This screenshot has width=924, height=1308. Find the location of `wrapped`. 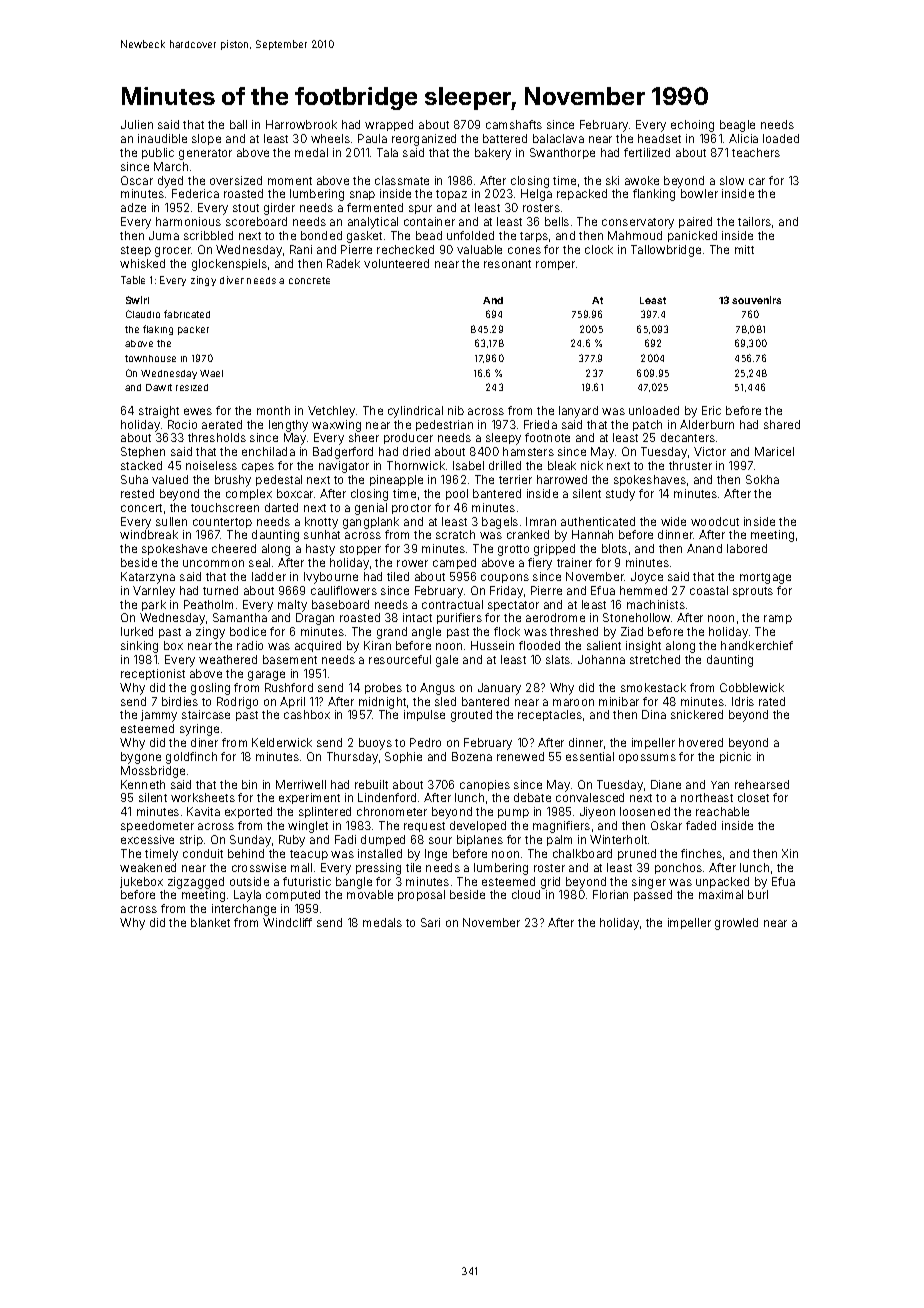

wrapped is located at coordinates (389, 125).
